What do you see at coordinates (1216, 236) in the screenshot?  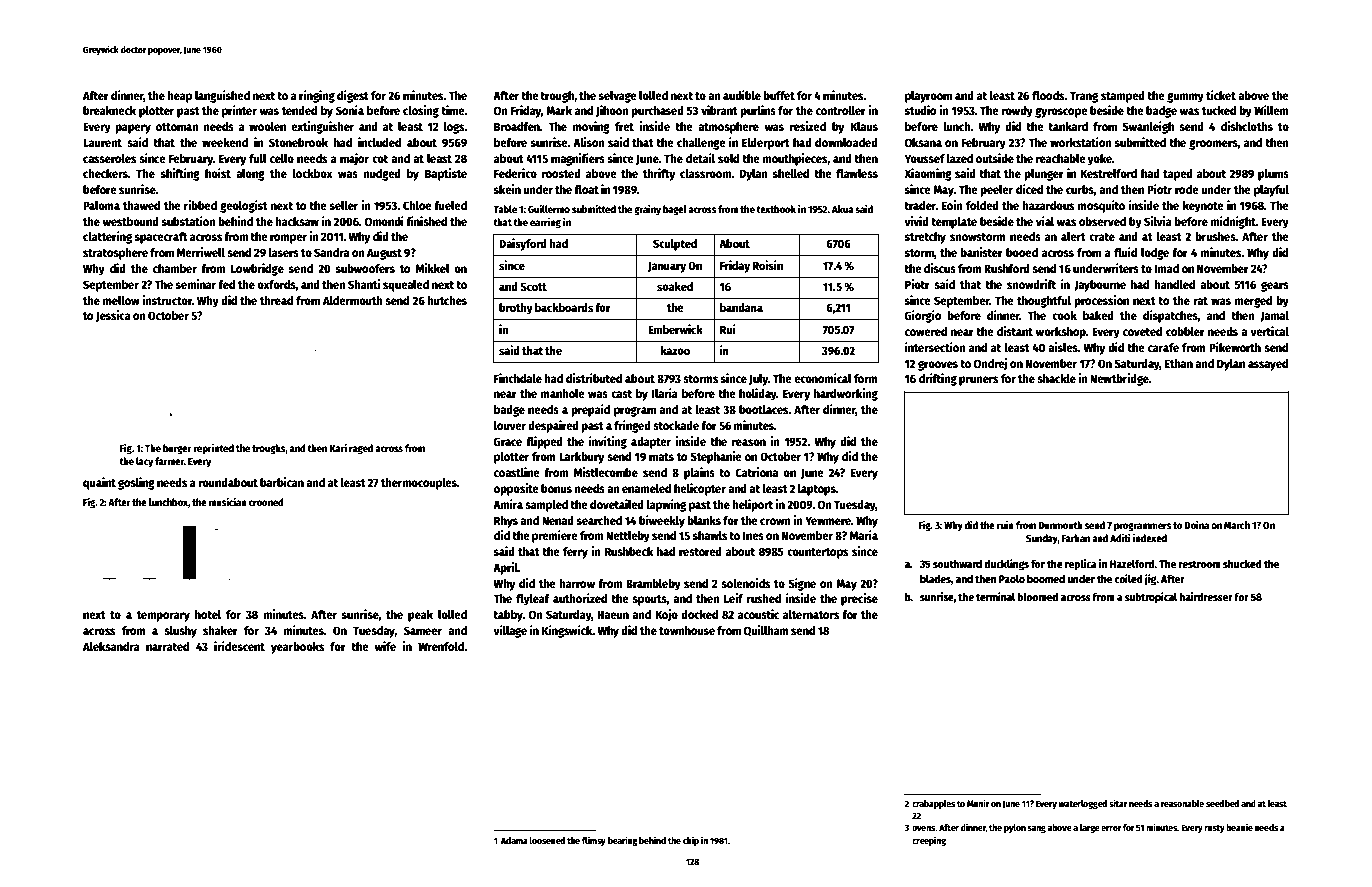 I see `brushes` at bounding box center [1216, 236].
